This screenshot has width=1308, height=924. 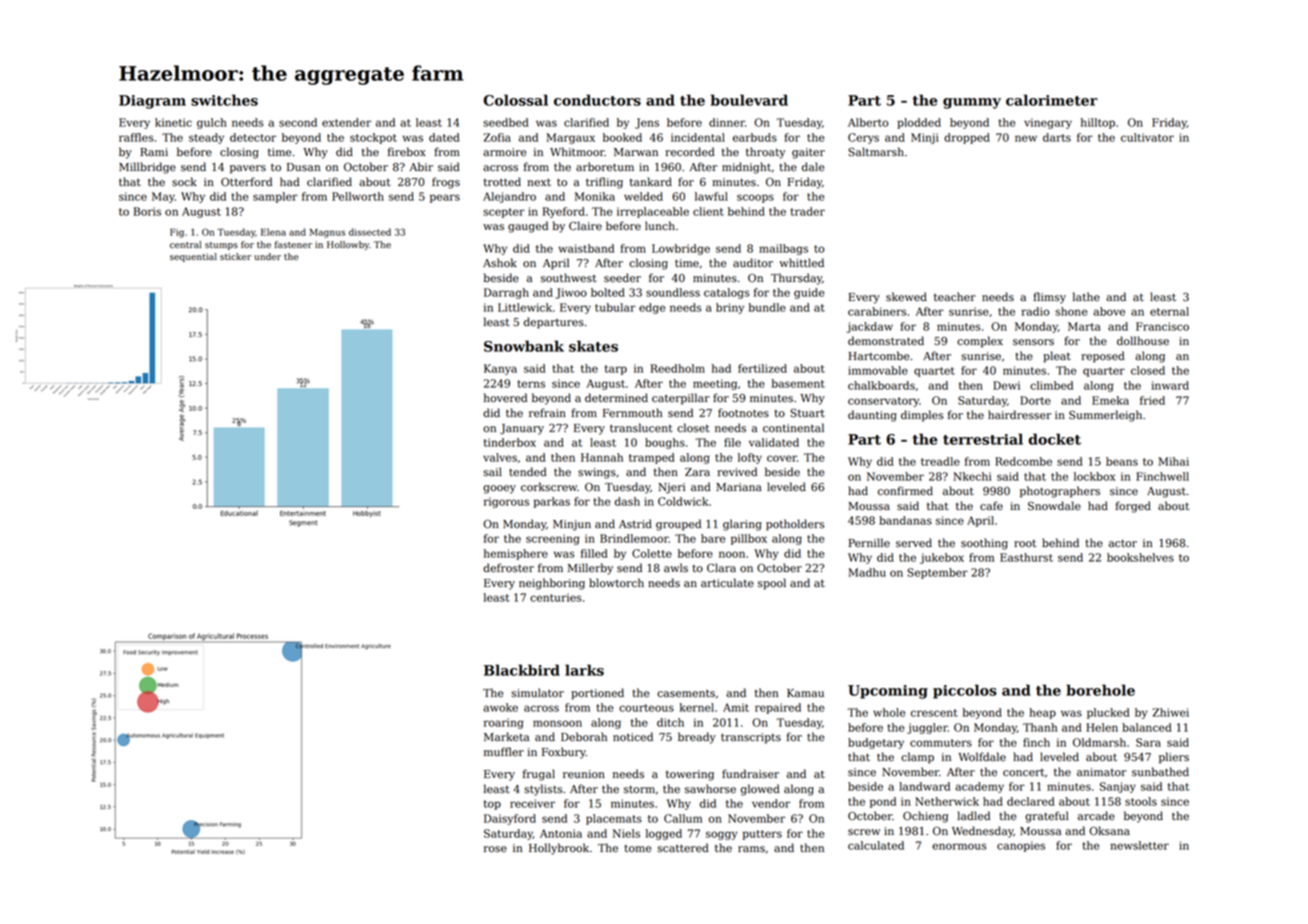 What do you see at coordinates (683, 501) in the screenshot?
I see `Coldwick` at bounding box center [683, 501].
